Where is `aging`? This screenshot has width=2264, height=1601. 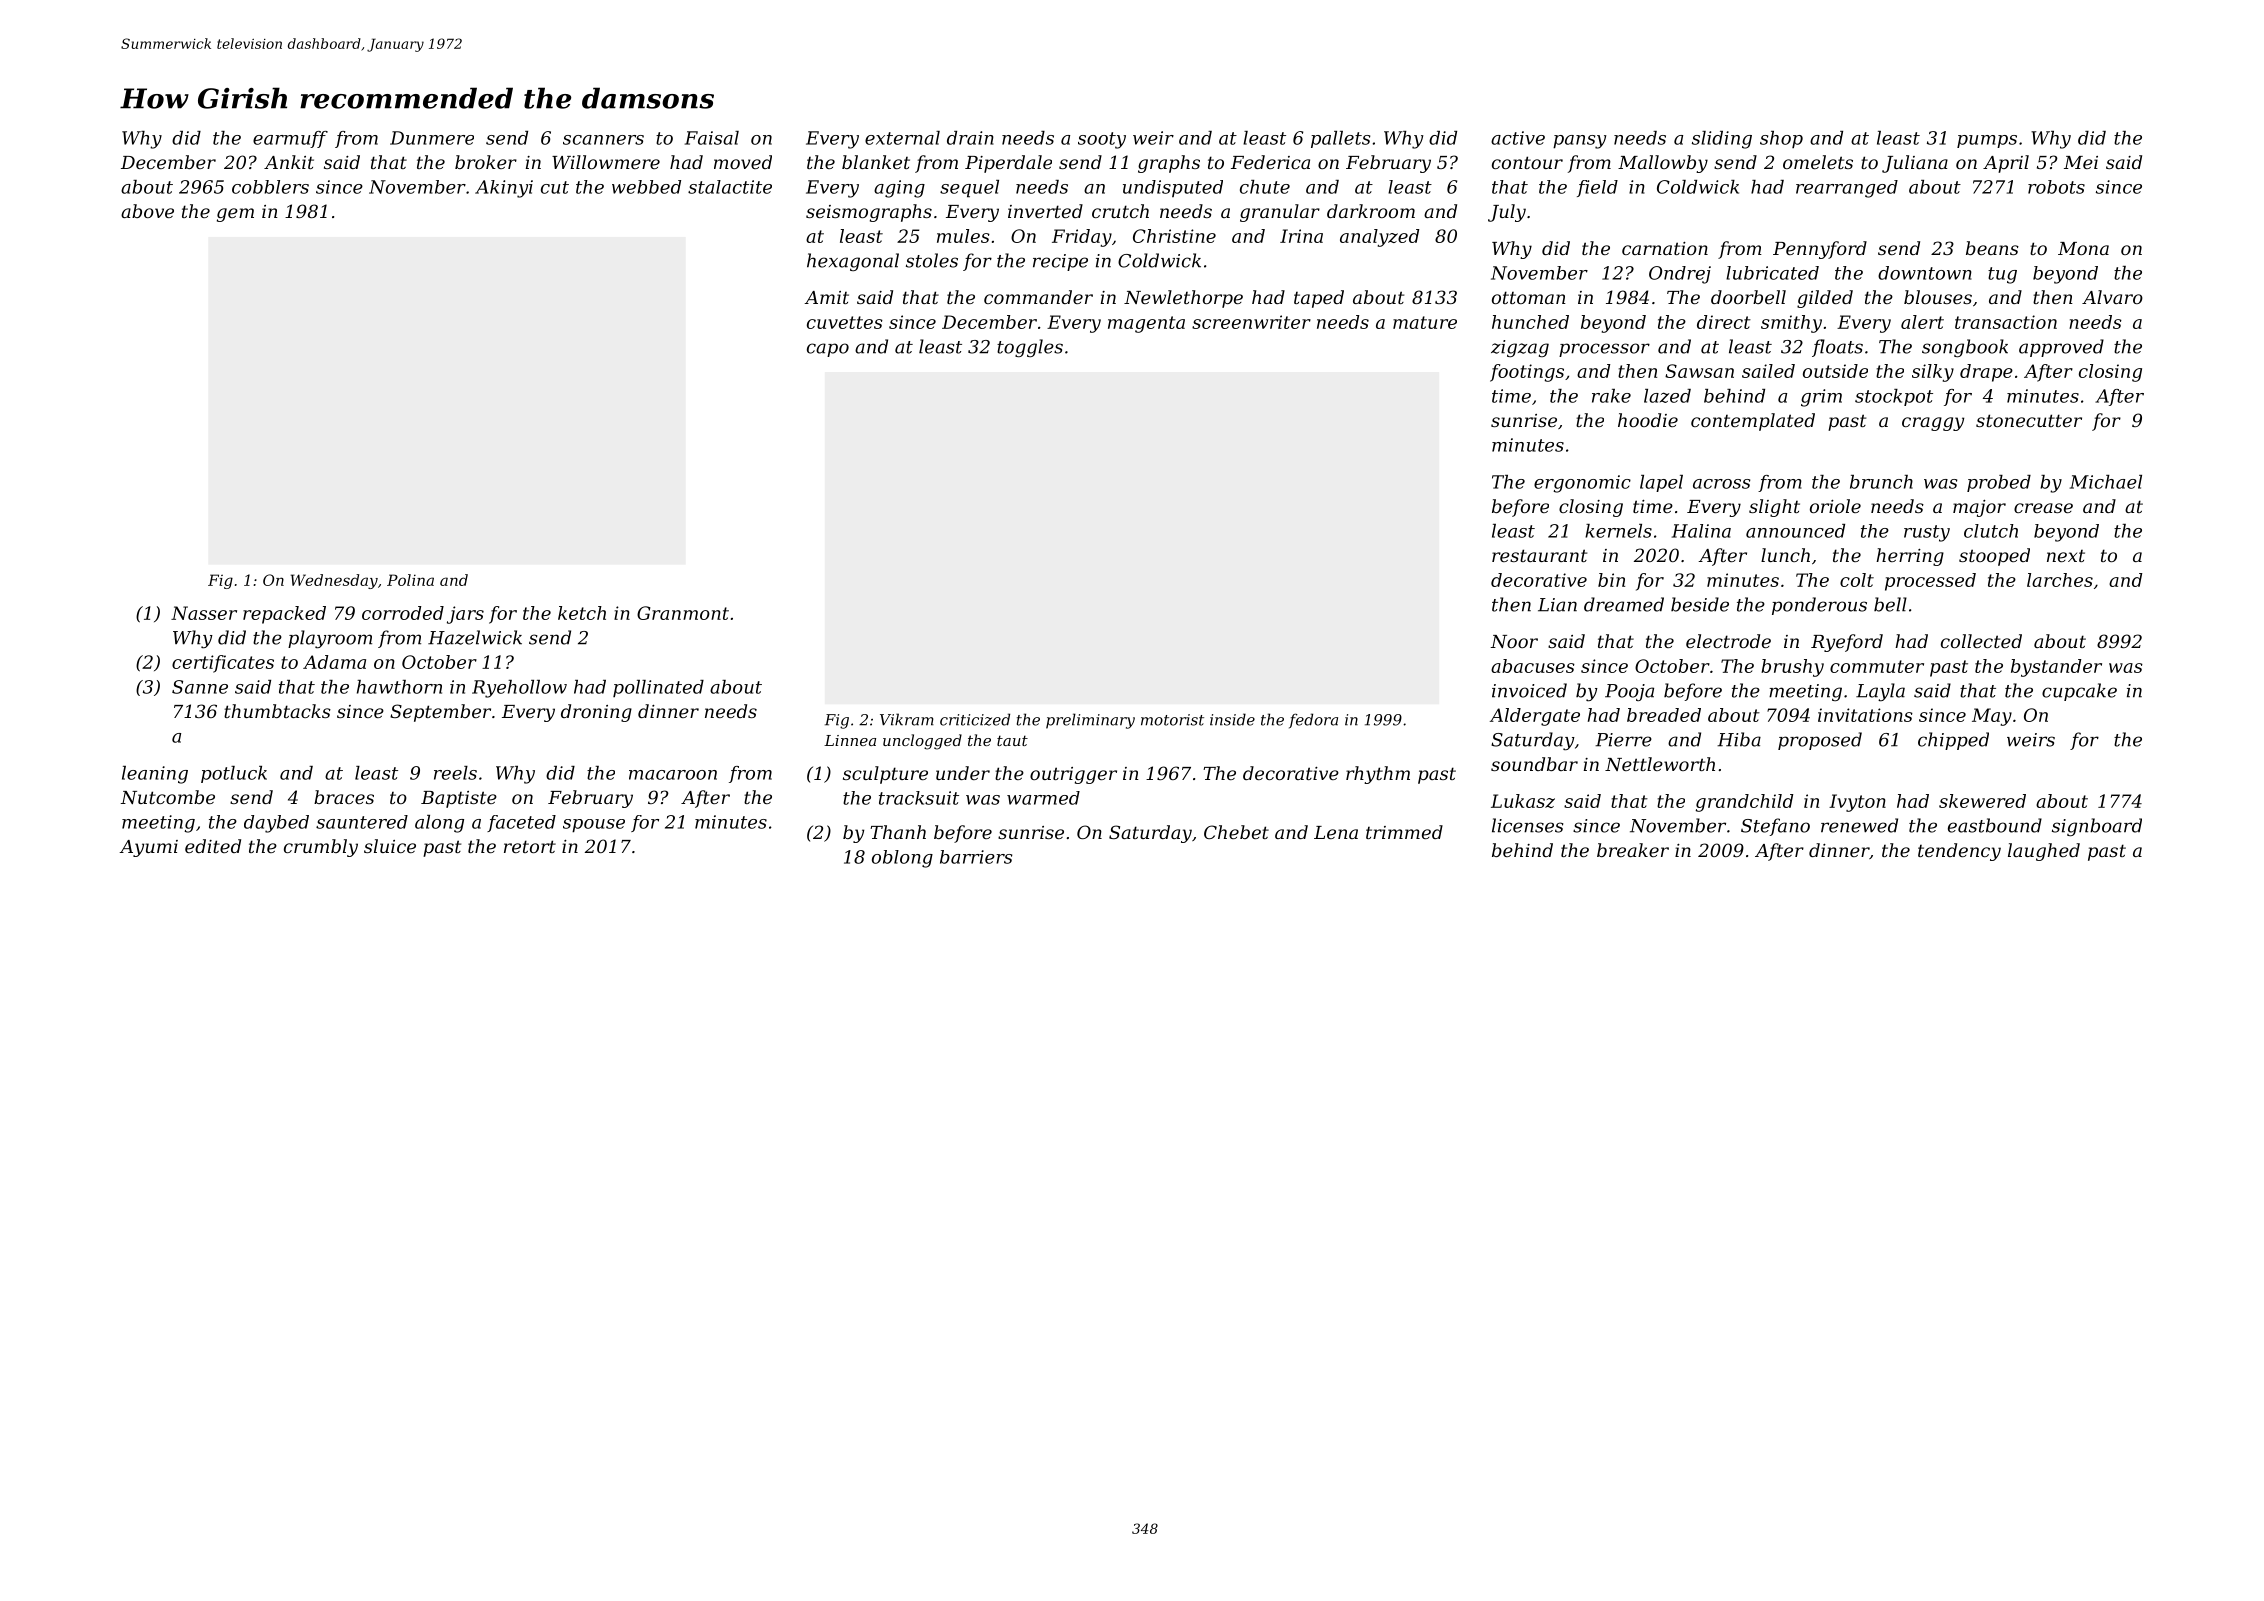
aging is located at coordinates (899, 189).
